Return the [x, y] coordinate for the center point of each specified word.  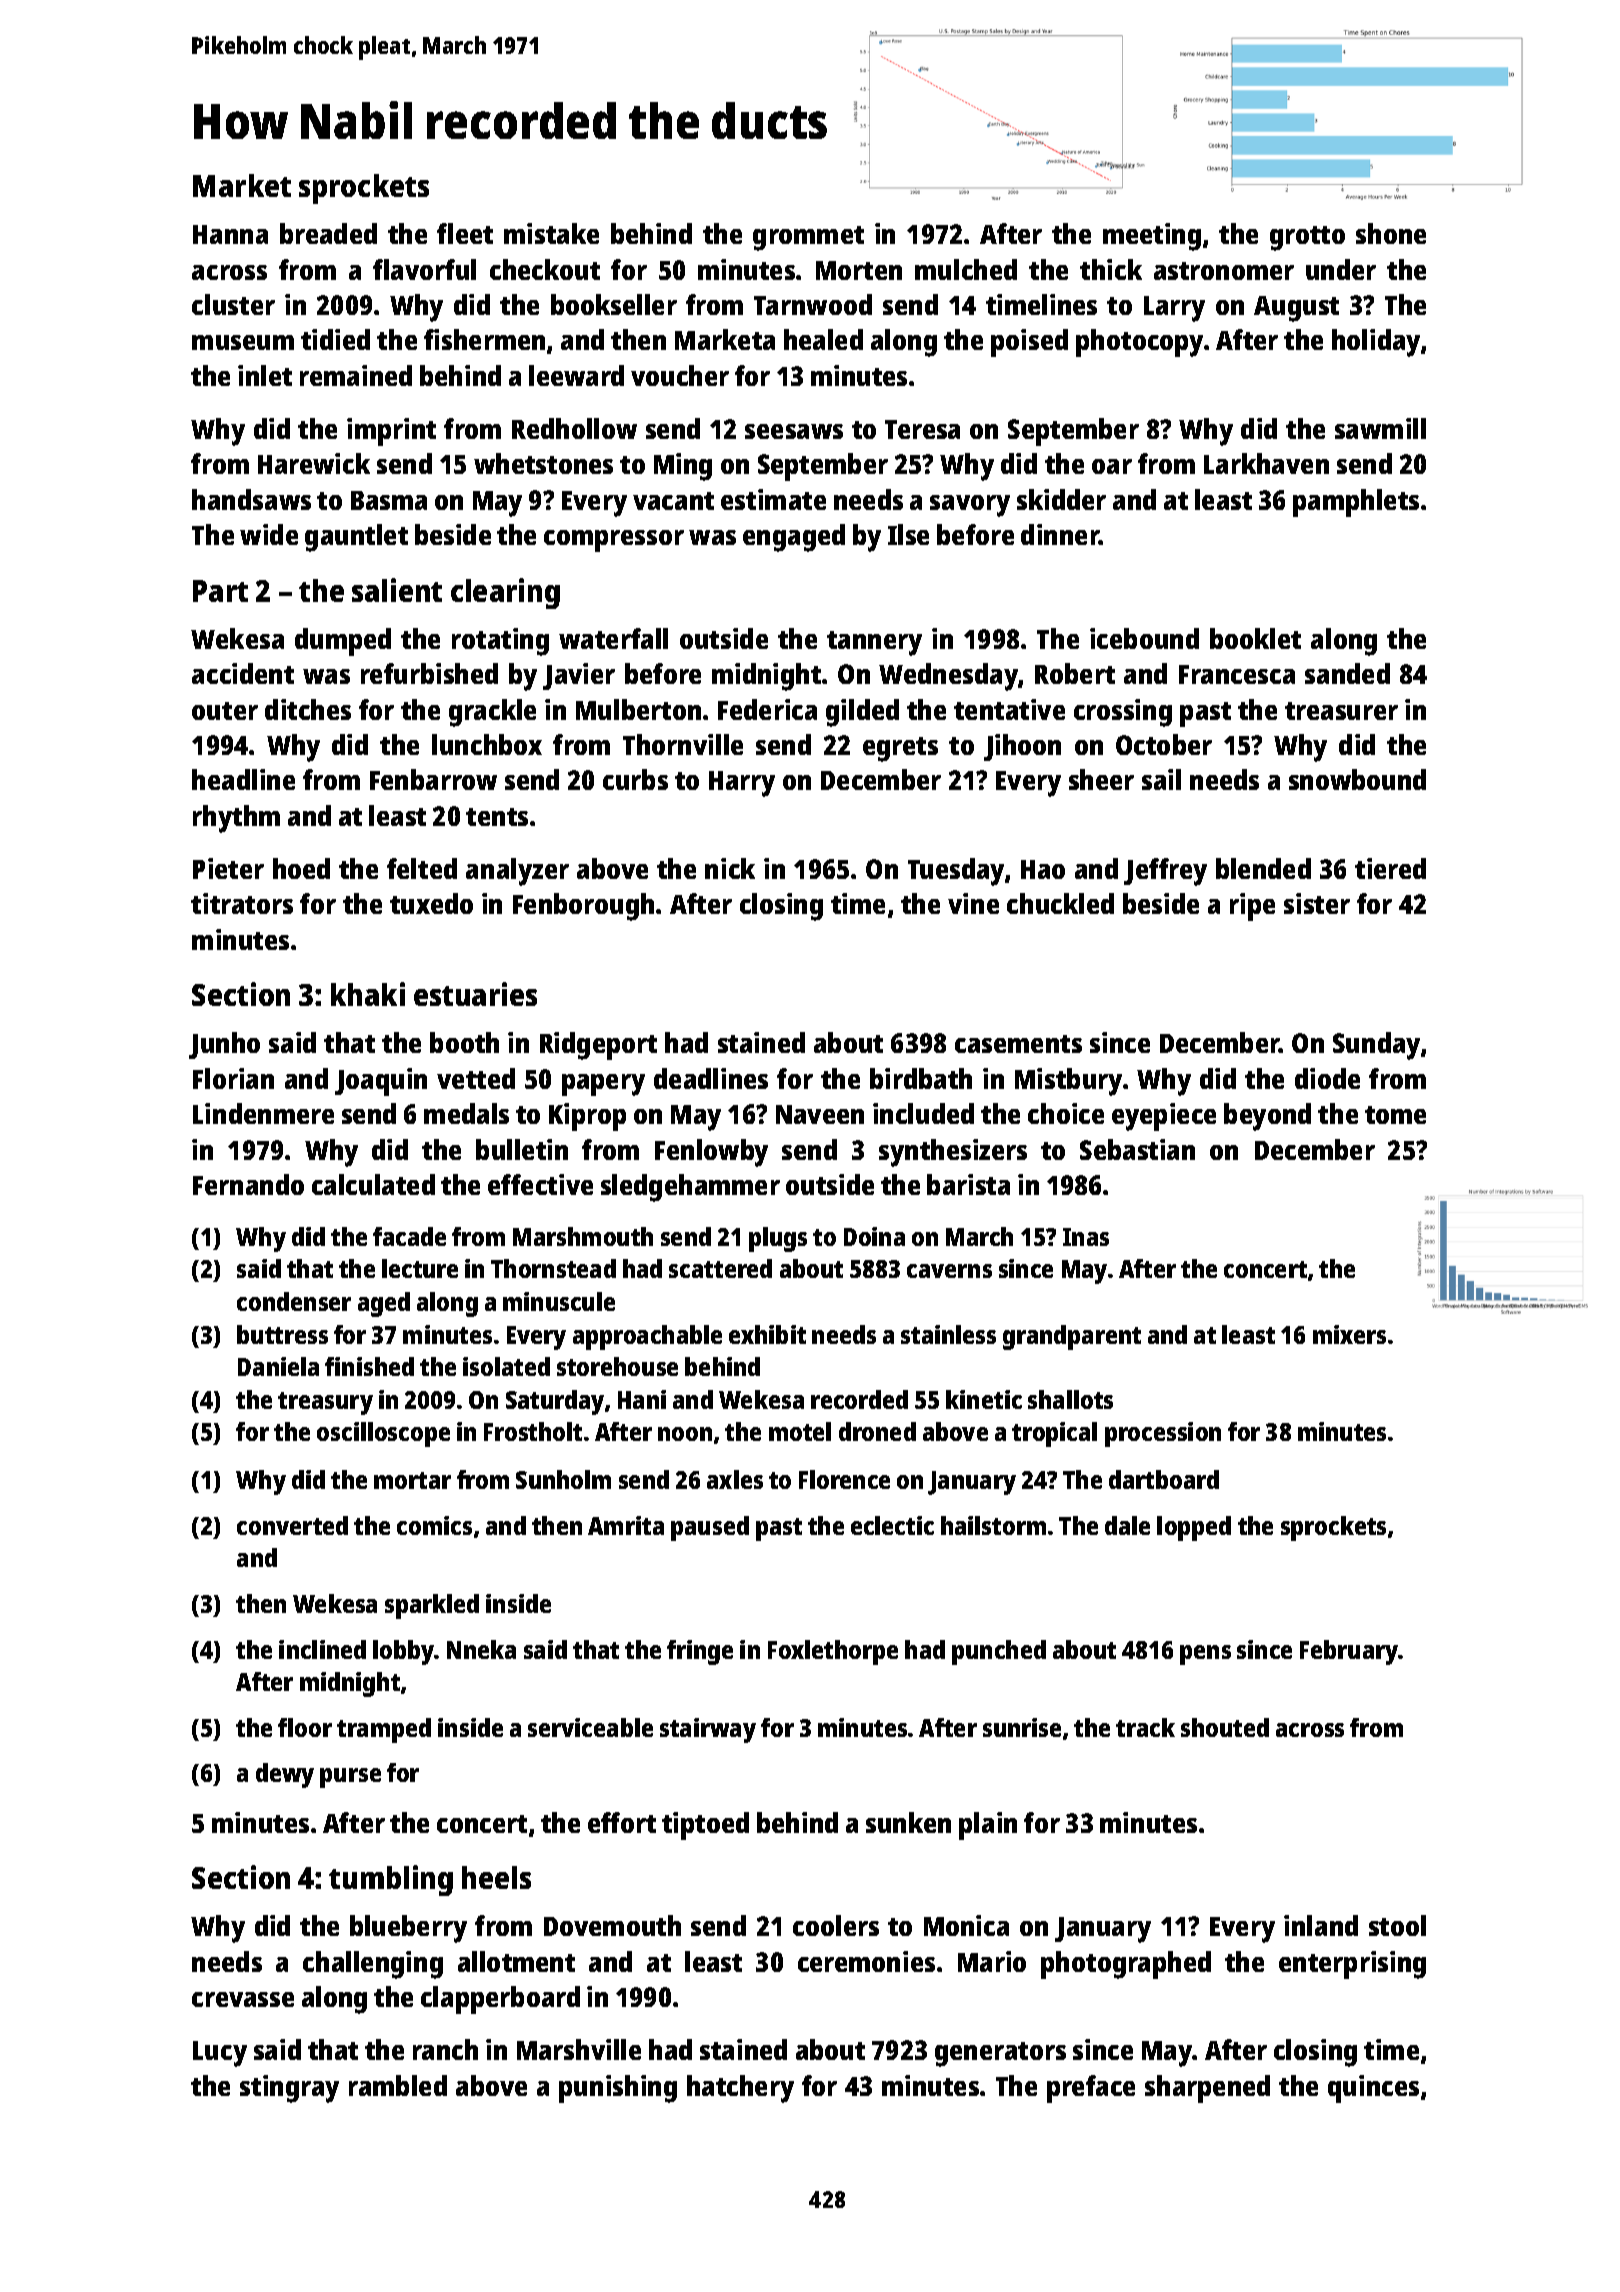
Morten [859, 270]
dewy [285, 1775]
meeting [1152, 237]
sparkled [432, 1606]
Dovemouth [612, 1925]
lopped [1194, 1528]
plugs [778, 1239]
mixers [1349, 1334]
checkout [545, 269]
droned [877, 1431]
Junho [224, 1045]
